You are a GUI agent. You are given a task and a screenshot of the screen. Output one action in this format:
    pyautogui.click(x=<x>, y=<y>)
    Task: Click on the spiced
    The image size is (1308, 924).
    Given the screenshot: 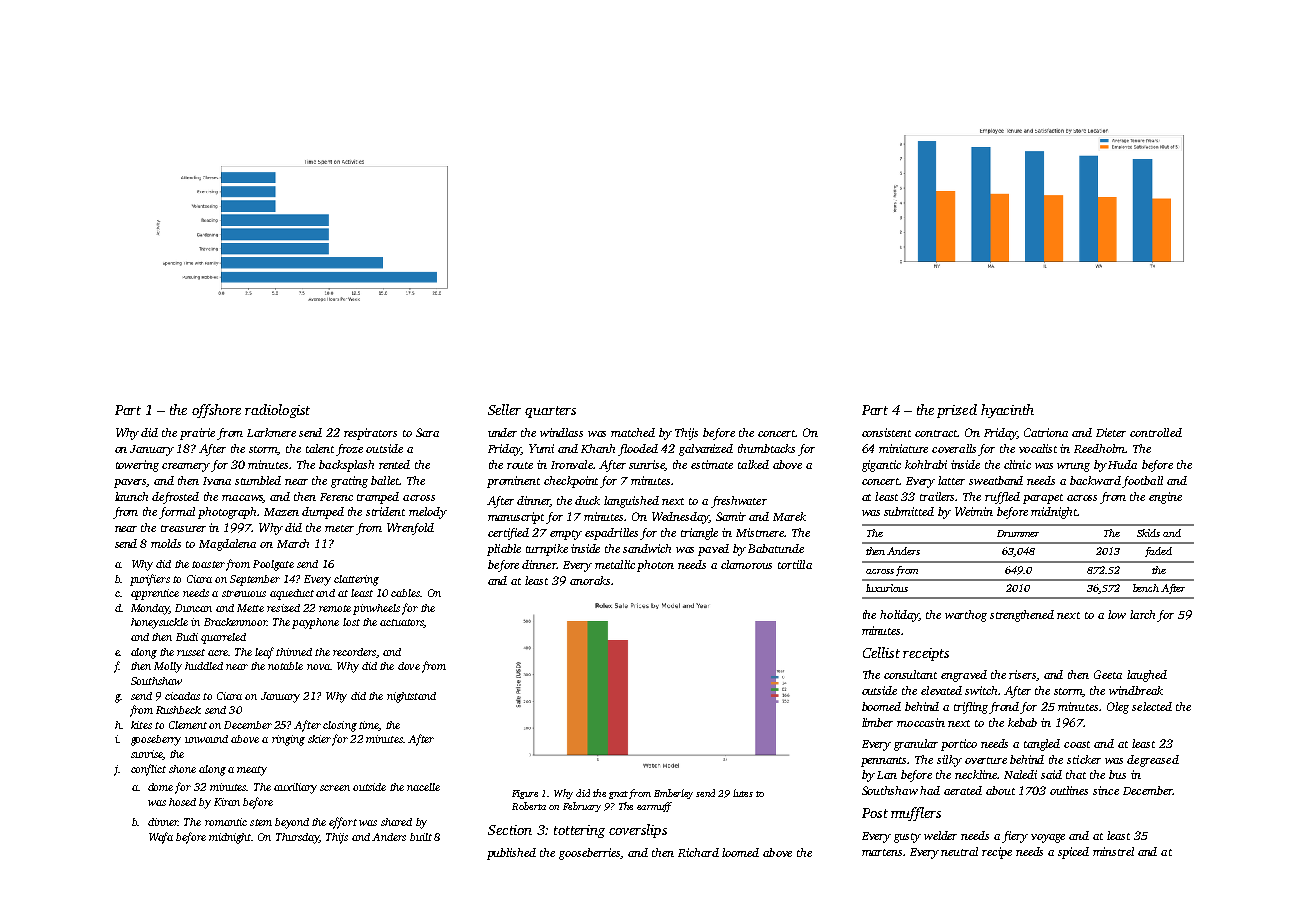 What is the action you would take?
    pyautogui.click(x=1073, y=853)
